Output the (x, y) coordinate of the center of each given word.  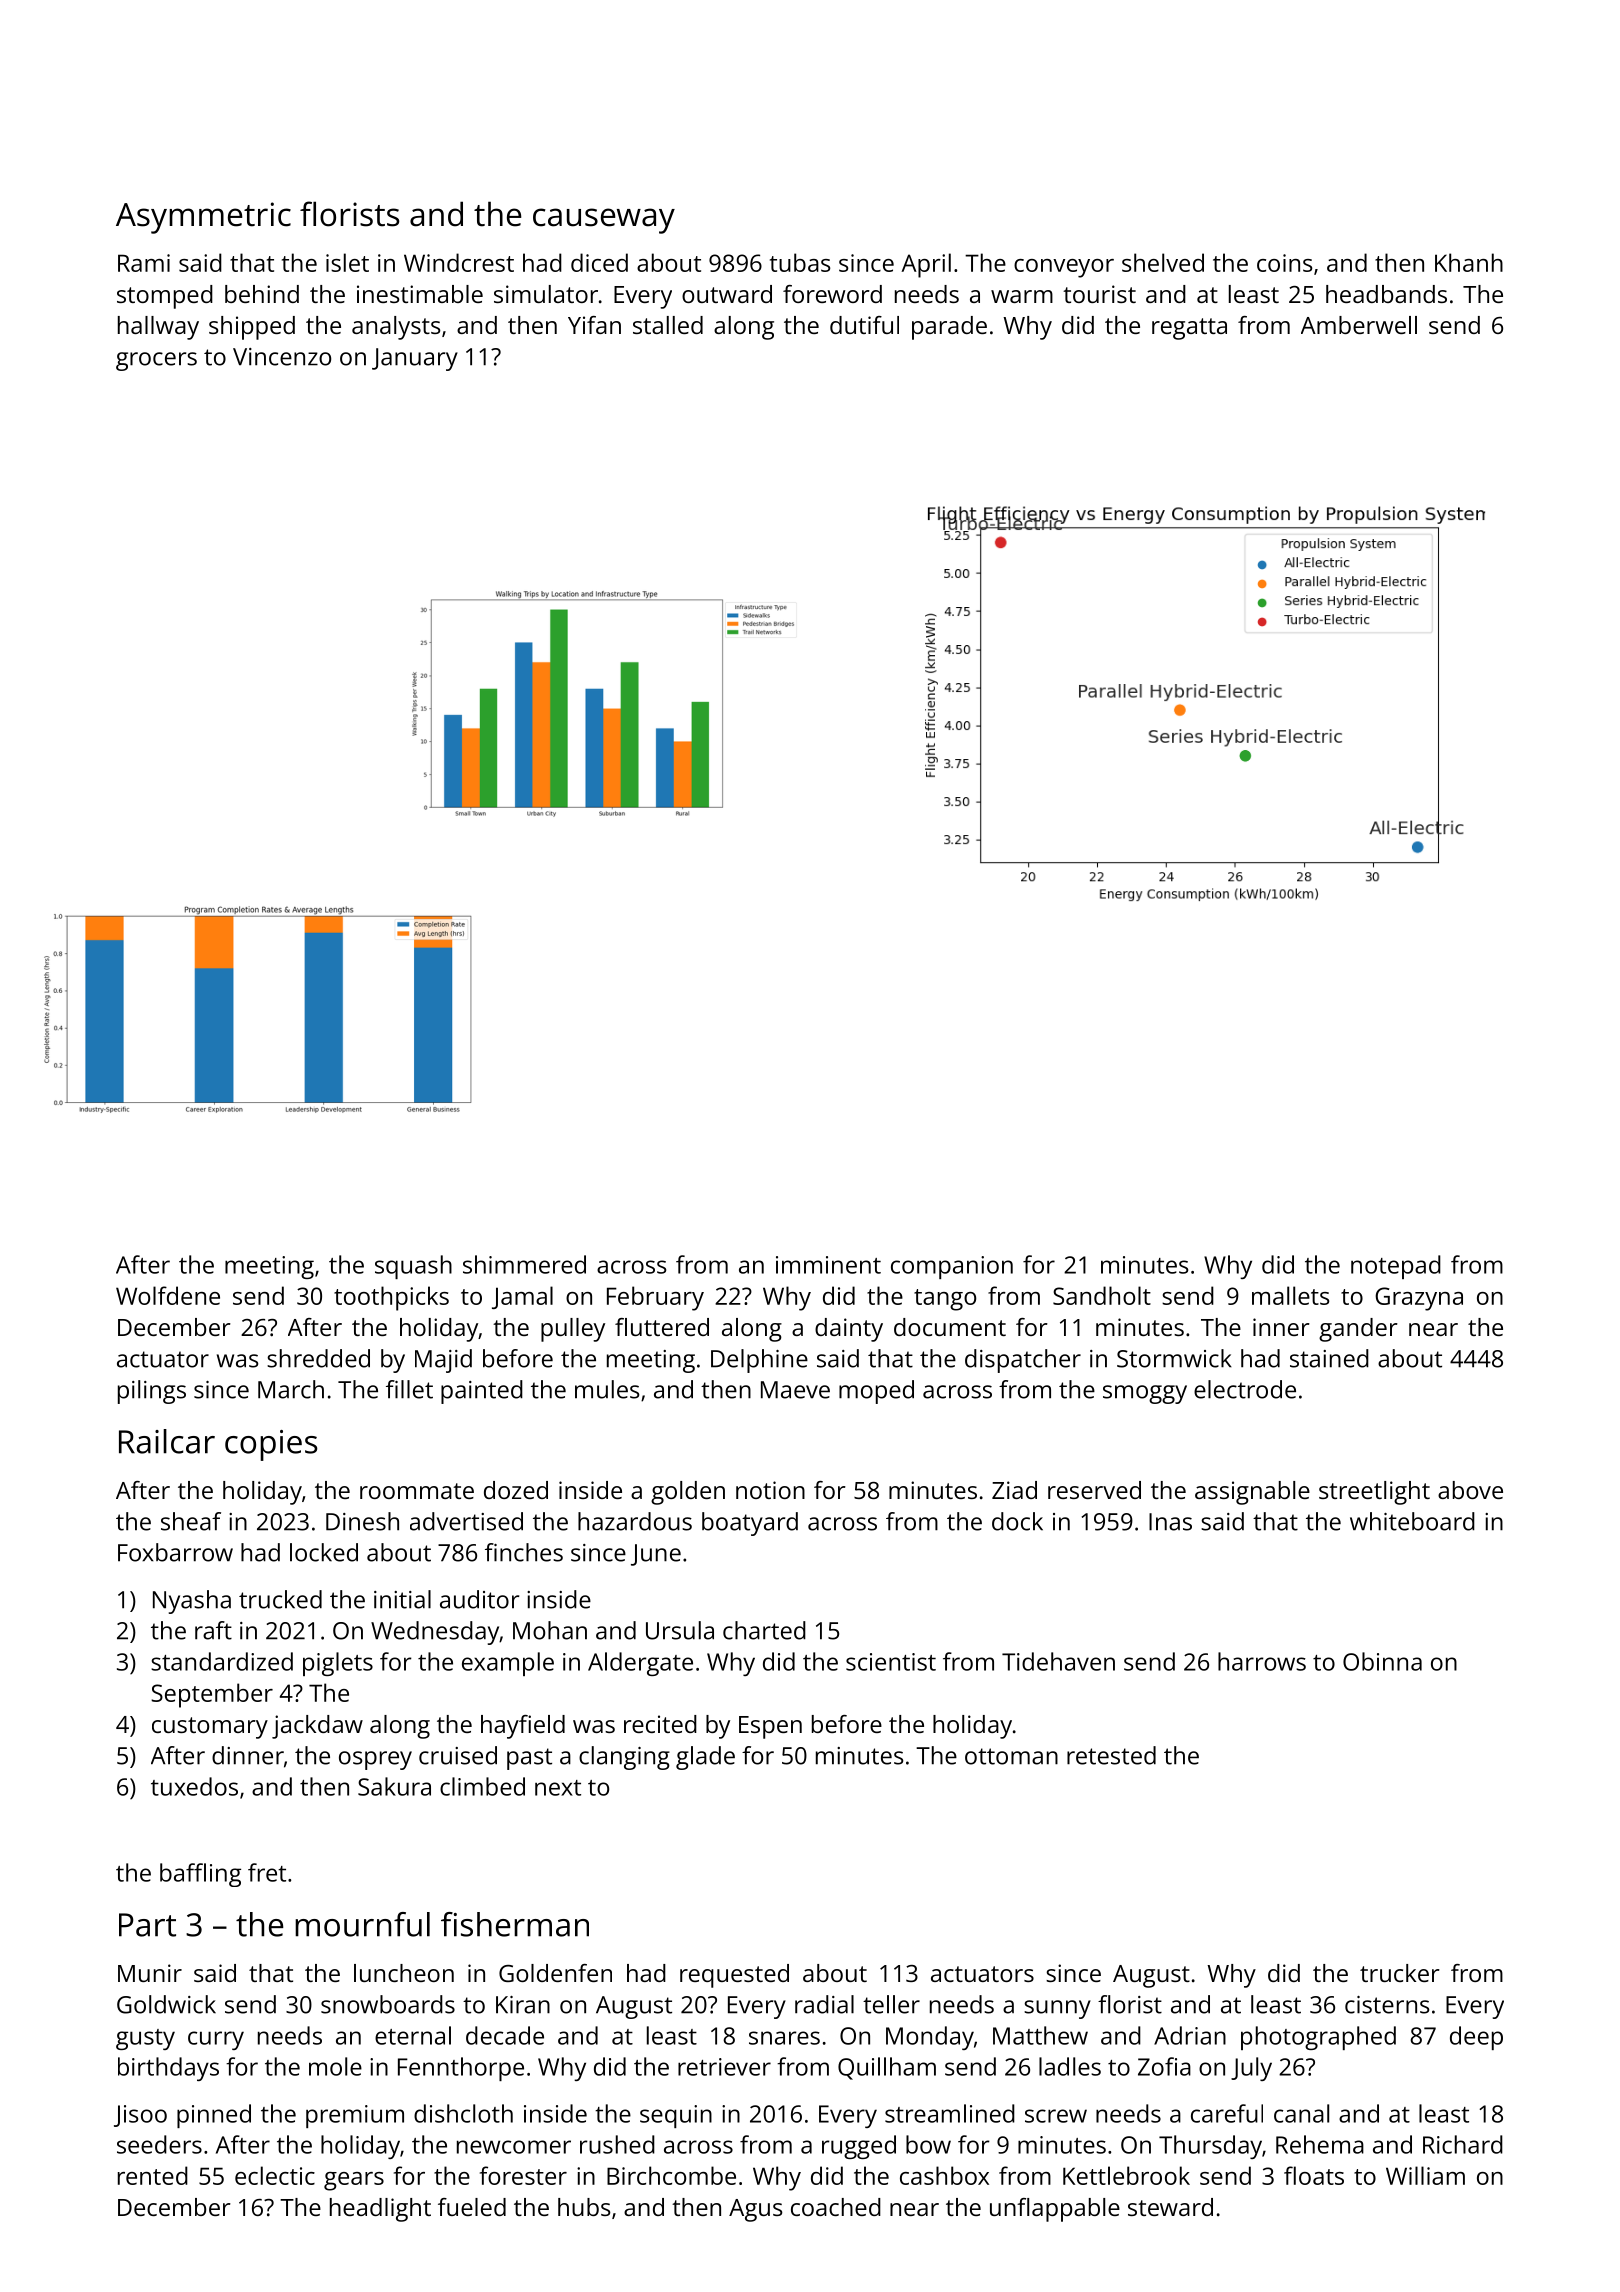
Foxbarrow (175, 1552)
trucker (1400, 1973)
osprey (375, 1760)
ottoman (1011, 1756)
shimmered (524, 1264)
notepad (1396, 1267)
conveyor (1064, 268)
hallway (158, 328)
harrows (1262, 1661)
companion (952, 1267)
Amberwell (1359, 325)
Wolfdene (168, 1295)
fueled (472, 2207)
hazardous (635, 1521)
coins (1284, 263)
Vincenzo (282, 357)
